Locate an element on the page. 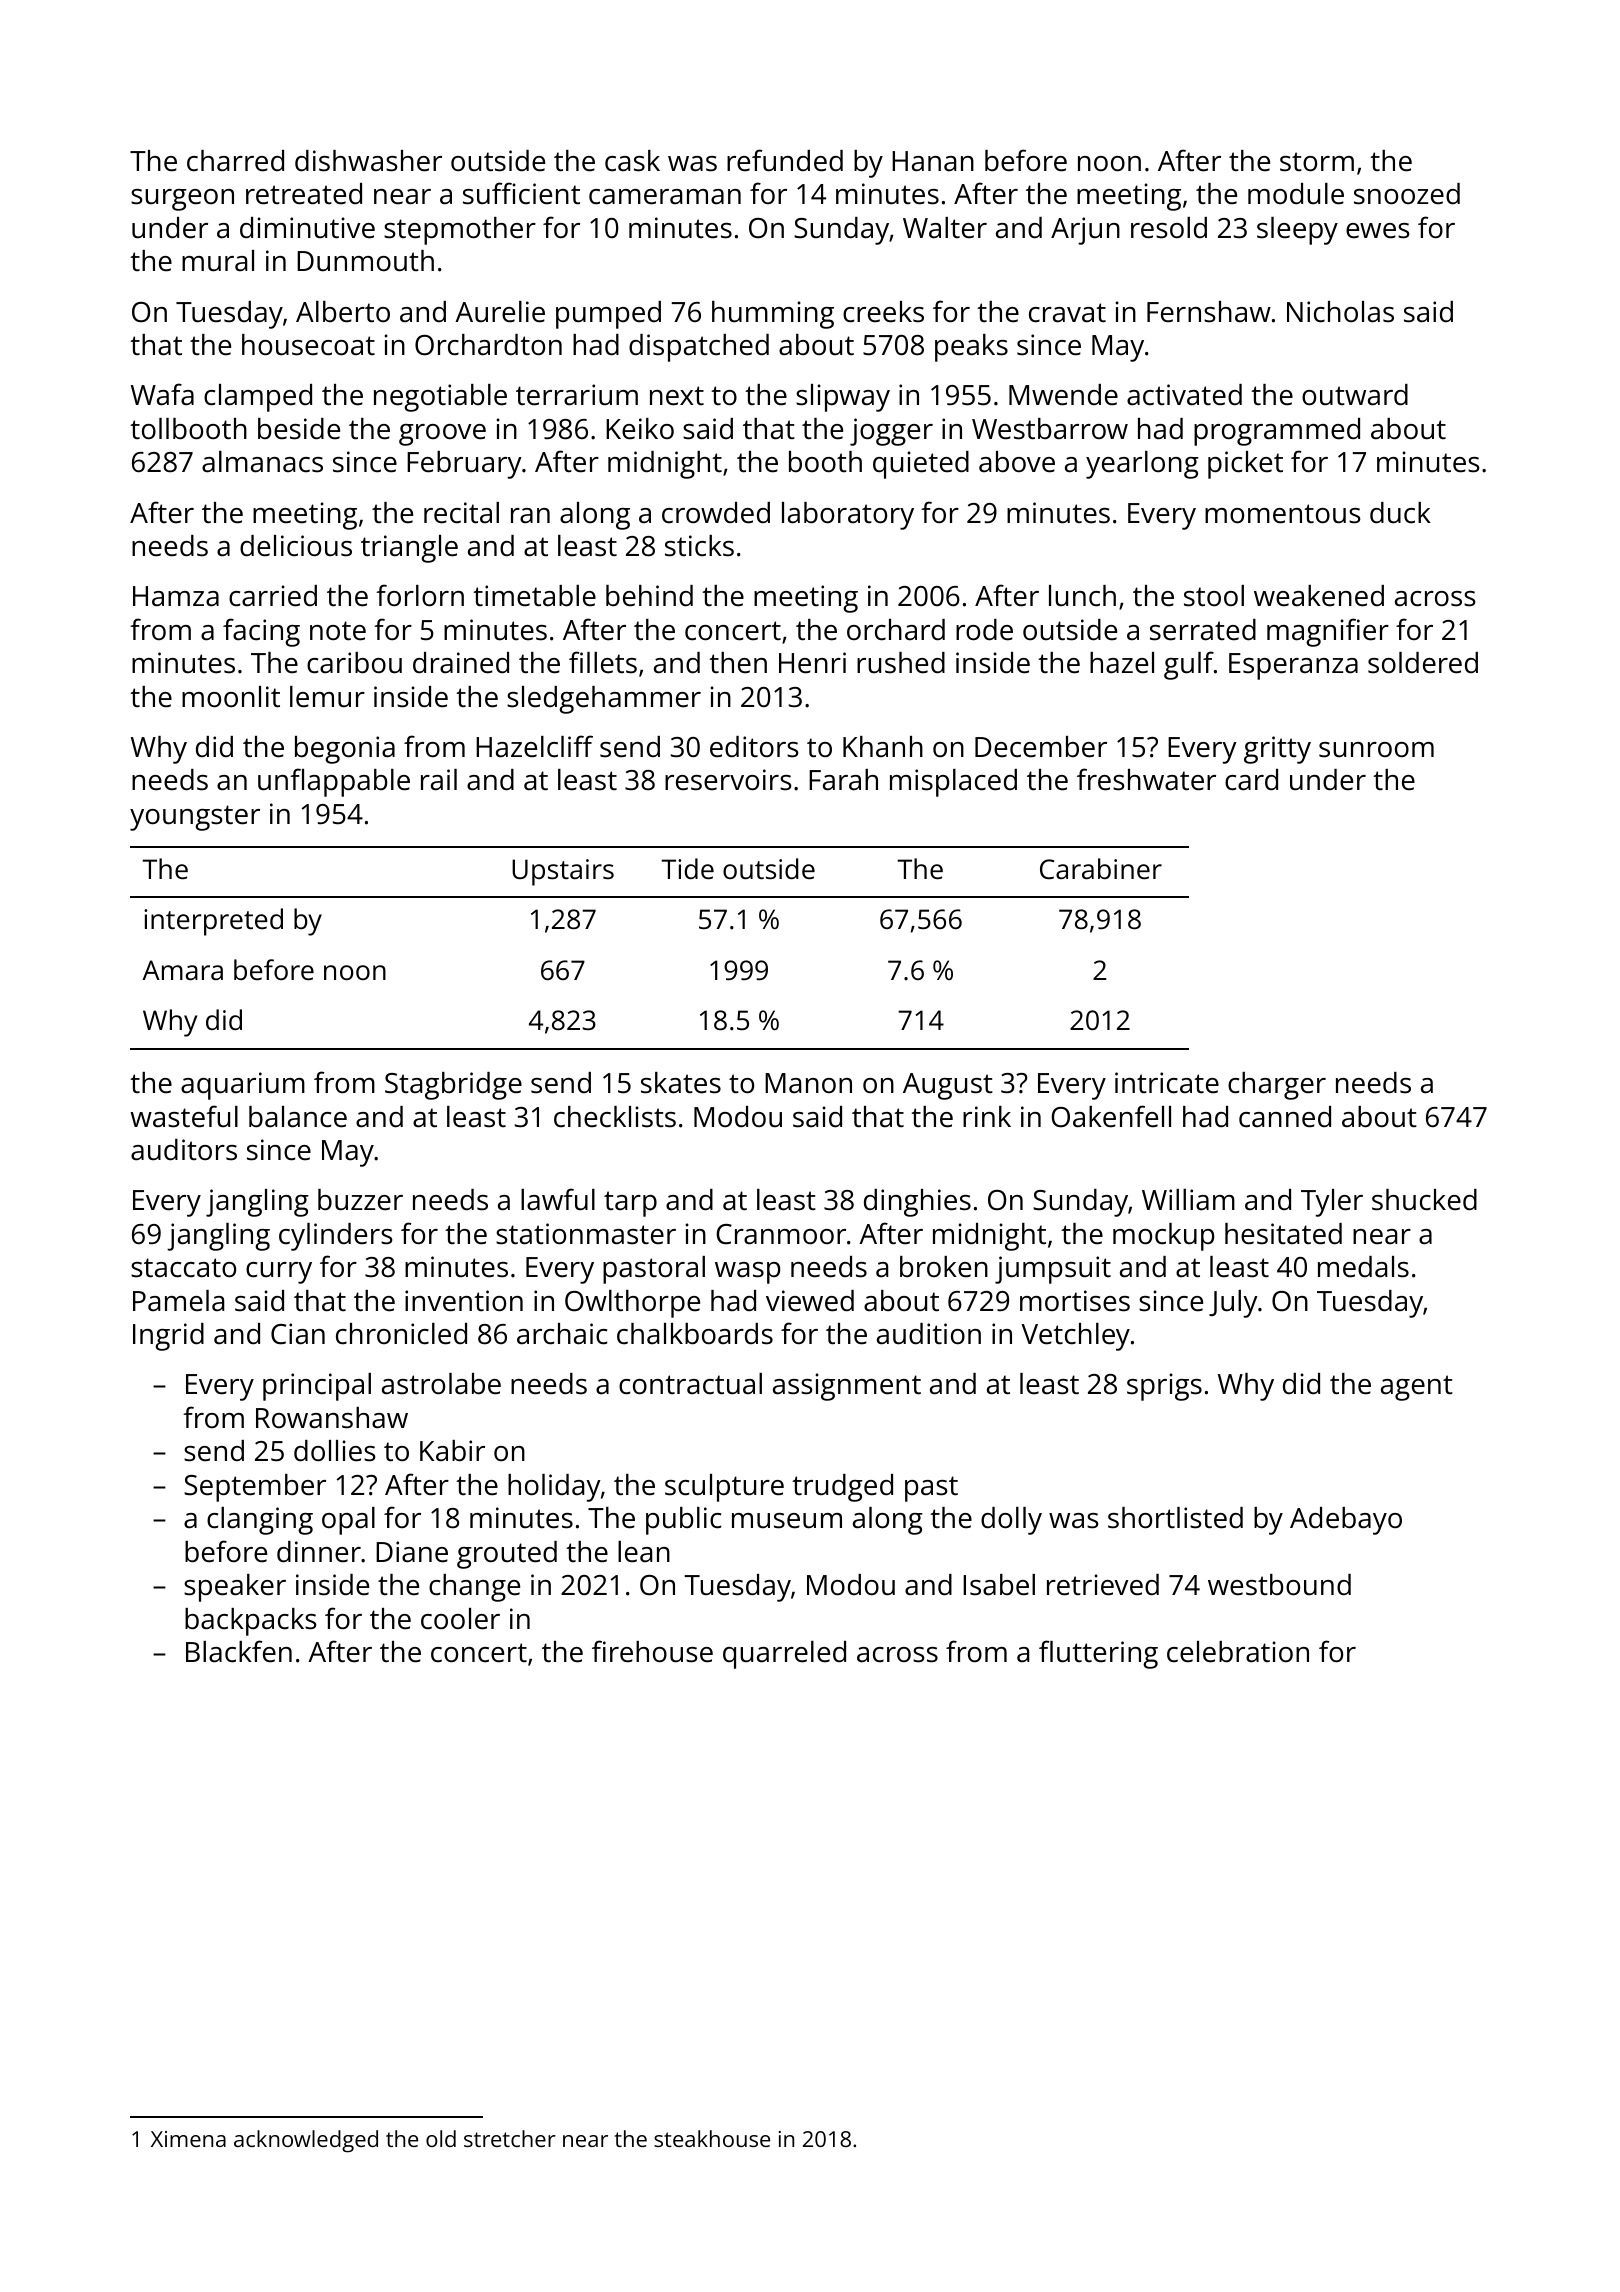 The image size is (1620, 2292). dishwasher is located at coordinates (368, 161).
